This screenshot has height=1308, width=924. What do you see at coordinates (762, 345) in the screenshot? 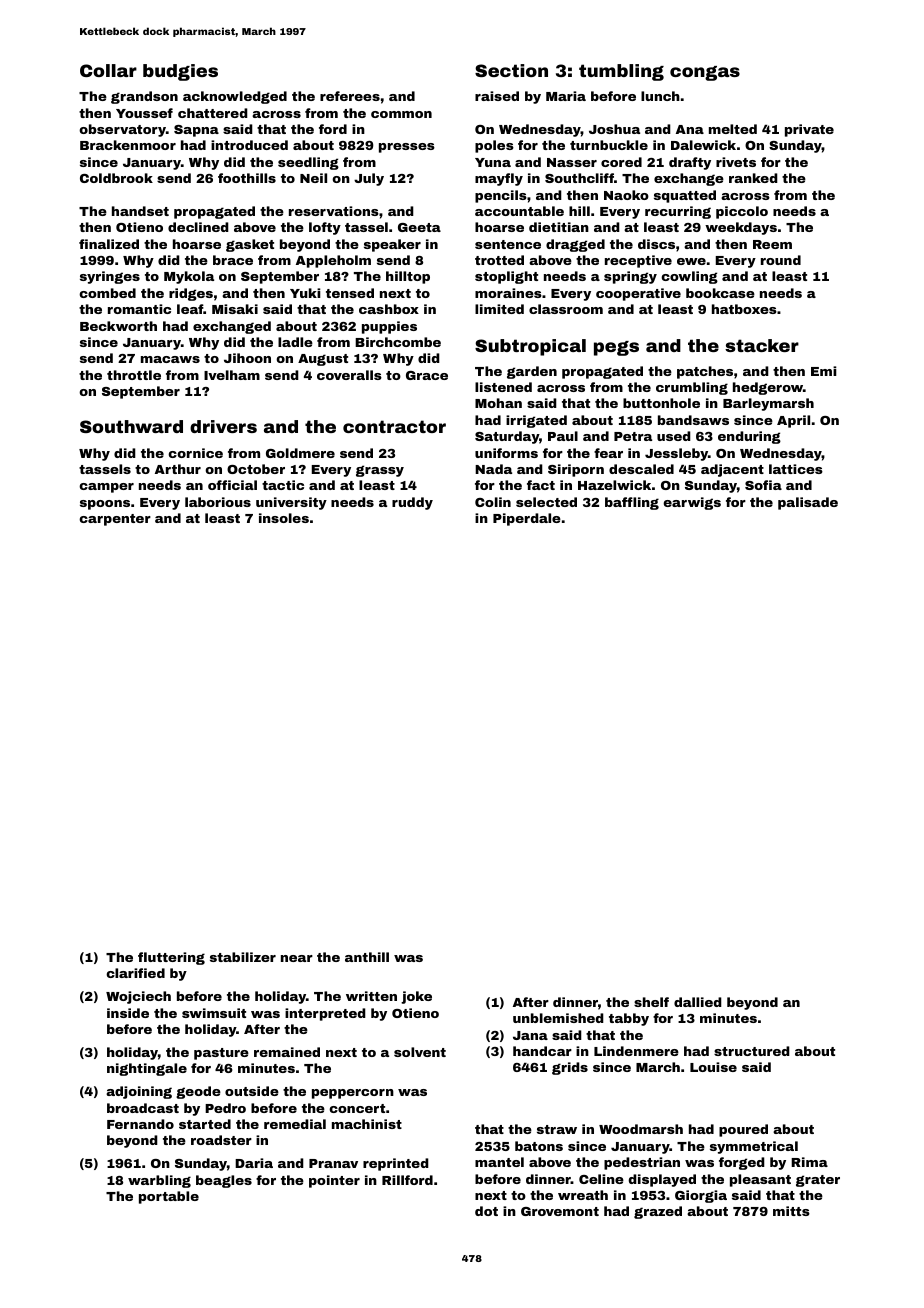
I see `stacker` at bounding box center [762, 345].
